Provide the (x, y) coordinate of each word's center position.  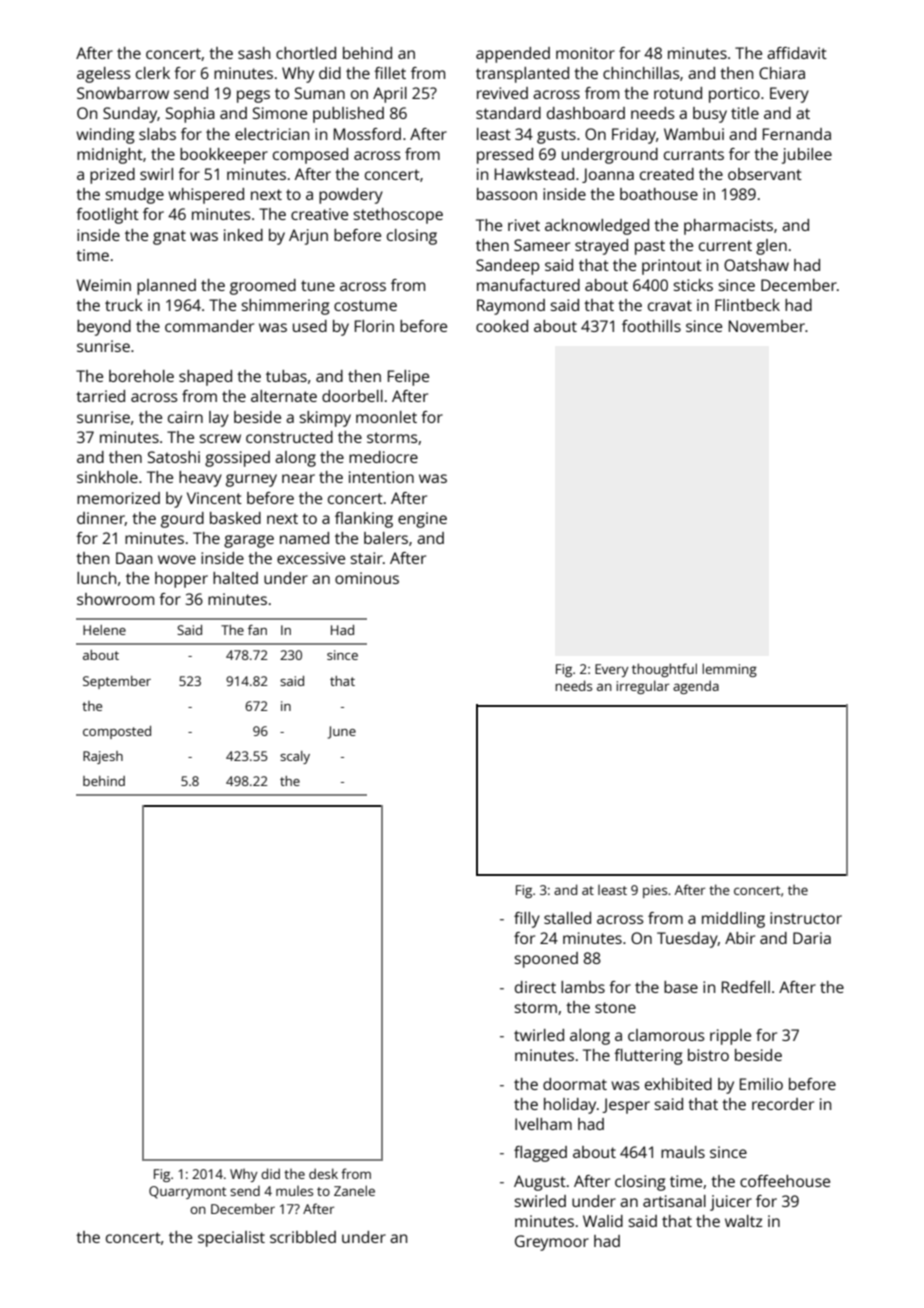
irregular (642, 687)
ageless (104, 75)
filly (527, 920)
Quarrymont (187, 1192)
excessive (311, 558)
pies (655, 891)
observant (765, 174)
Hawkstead (534, 174)
